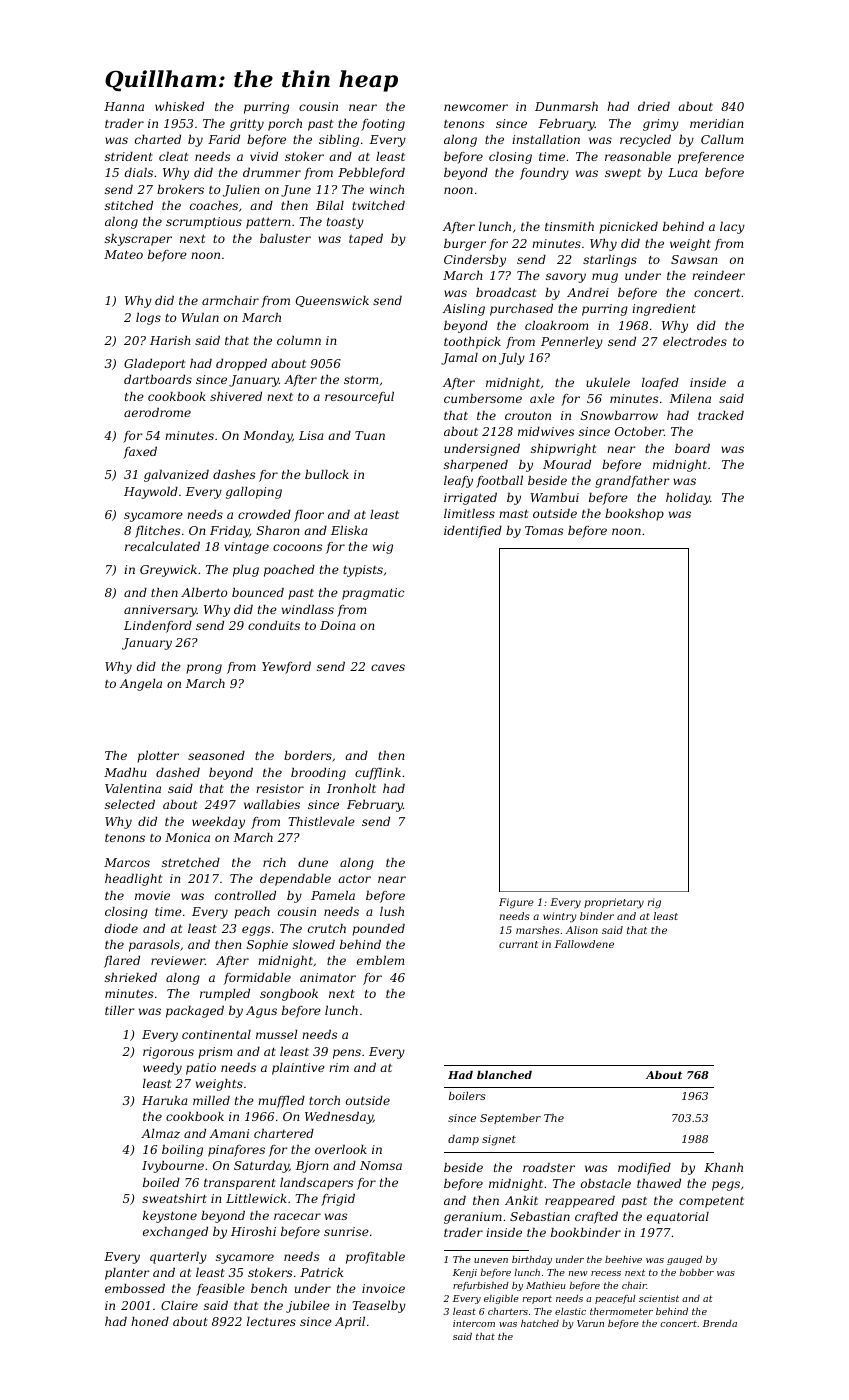 Image resolution: width=849 pixels, height=1400 pixels. I want to click on flitches, so click(157, 532).
